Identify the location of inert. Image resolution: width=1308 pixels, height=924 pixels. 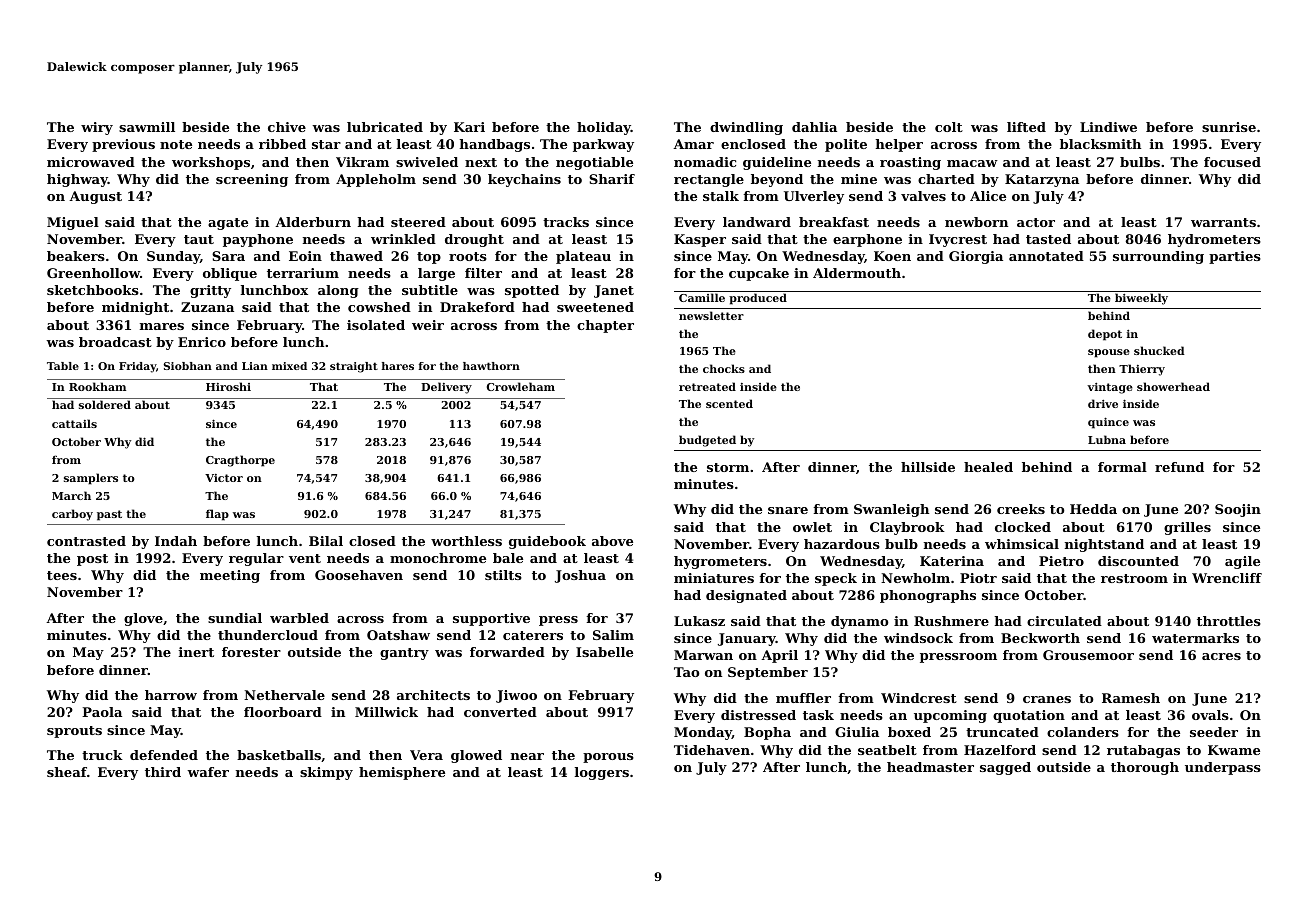
(196, 652).
